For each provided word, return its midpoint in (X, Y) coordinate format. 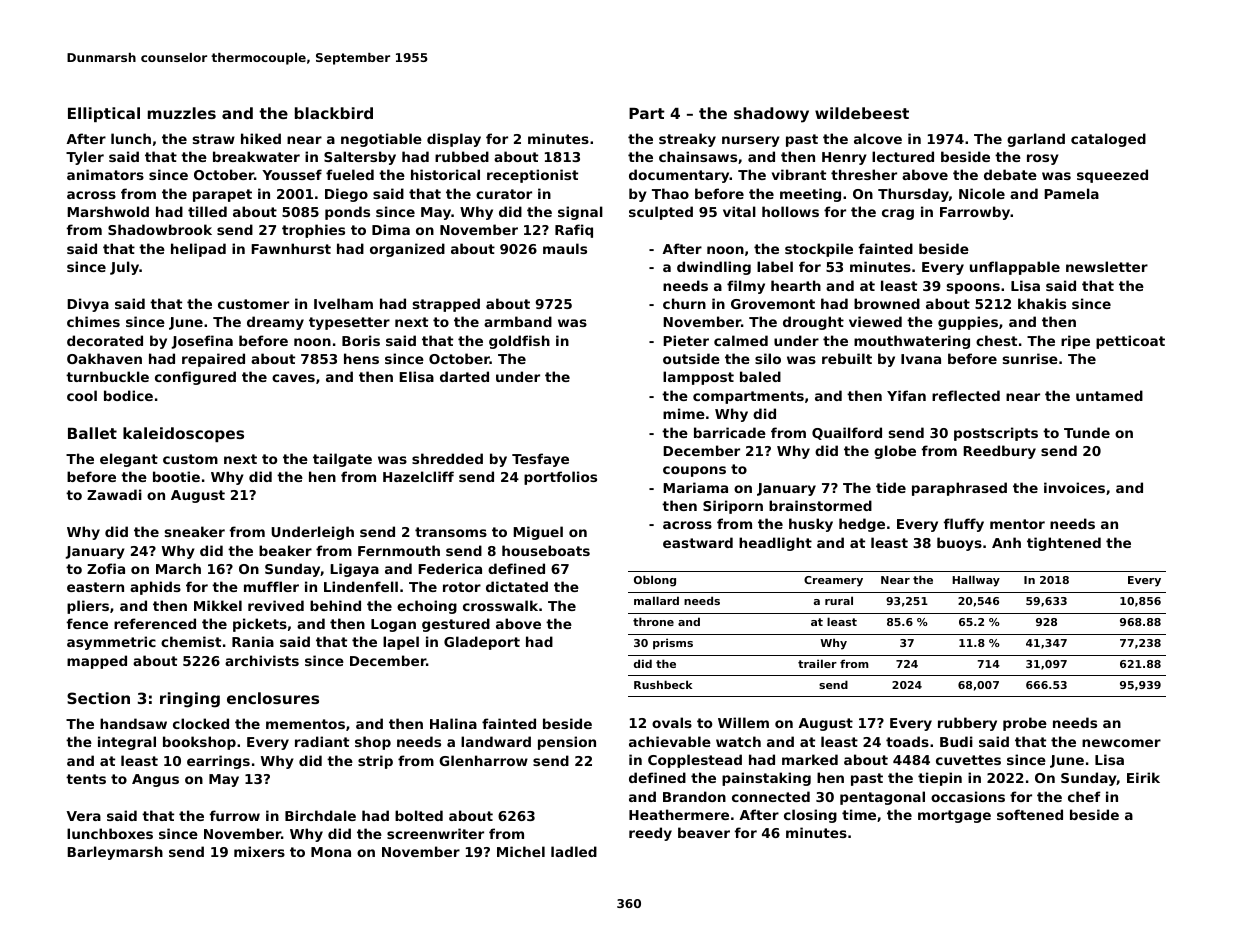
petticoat (1130, 342)
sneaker (195, 531)
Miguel (538, 533)
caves (293, 378)
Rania (253, 641)
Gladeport (482, 643)
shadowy (771, 115)
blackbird (334, 113)
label (775, 266)
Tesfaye (540, 460)
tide (891, 487)
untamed (1109, 395)
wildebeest (862, 113)
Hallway (976, 581)
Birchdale (320, 815)
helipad (198, 250)
